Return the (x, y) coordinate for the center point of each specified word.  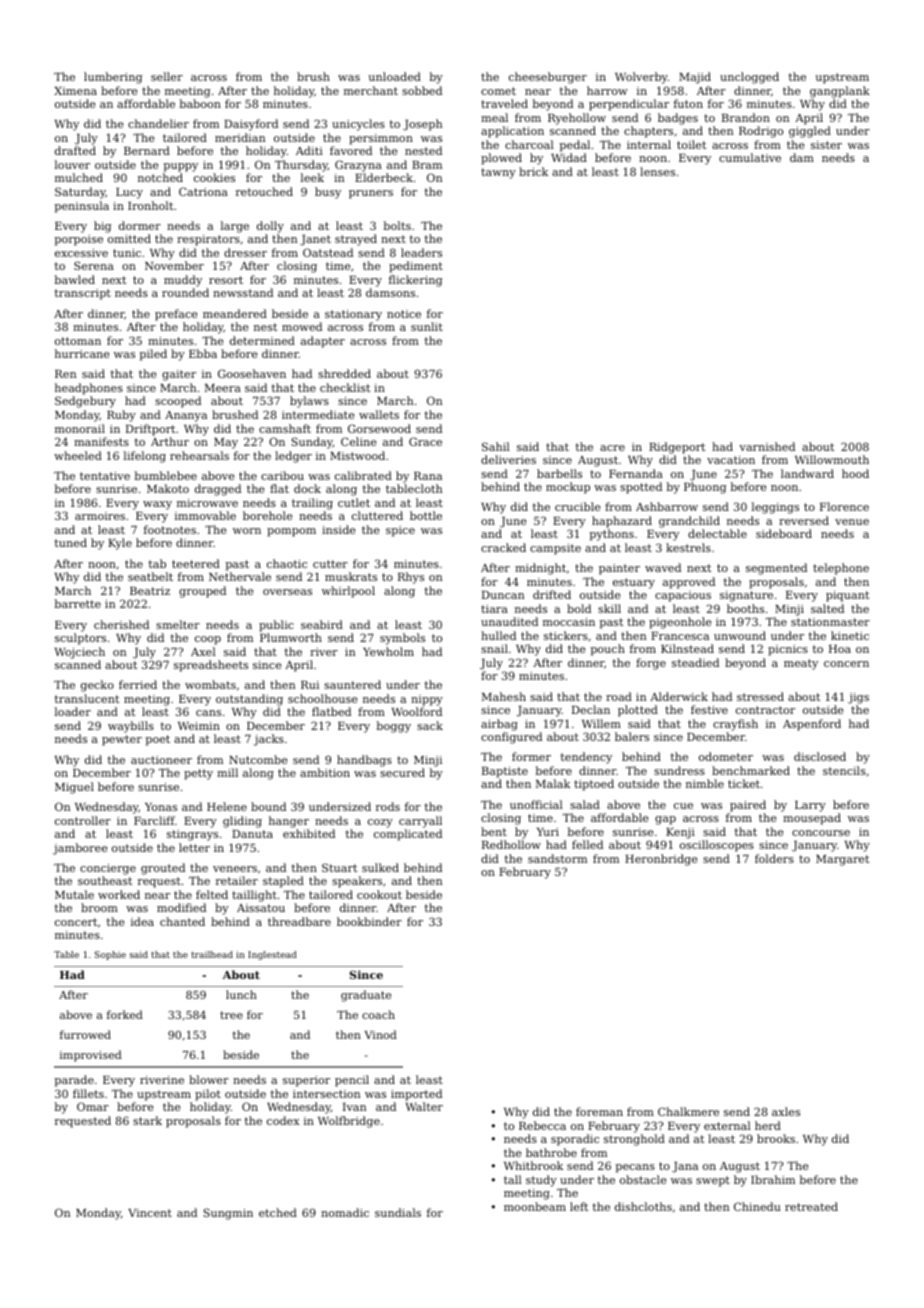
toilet (691, 144)
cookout (379, 894)
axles (786, 1111)
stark (147, 1120)
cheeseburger (548, 78)
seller (167, 76)
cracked (503, 547)
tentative (105, 476)
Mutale (74, 894)
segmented (776, 569)
